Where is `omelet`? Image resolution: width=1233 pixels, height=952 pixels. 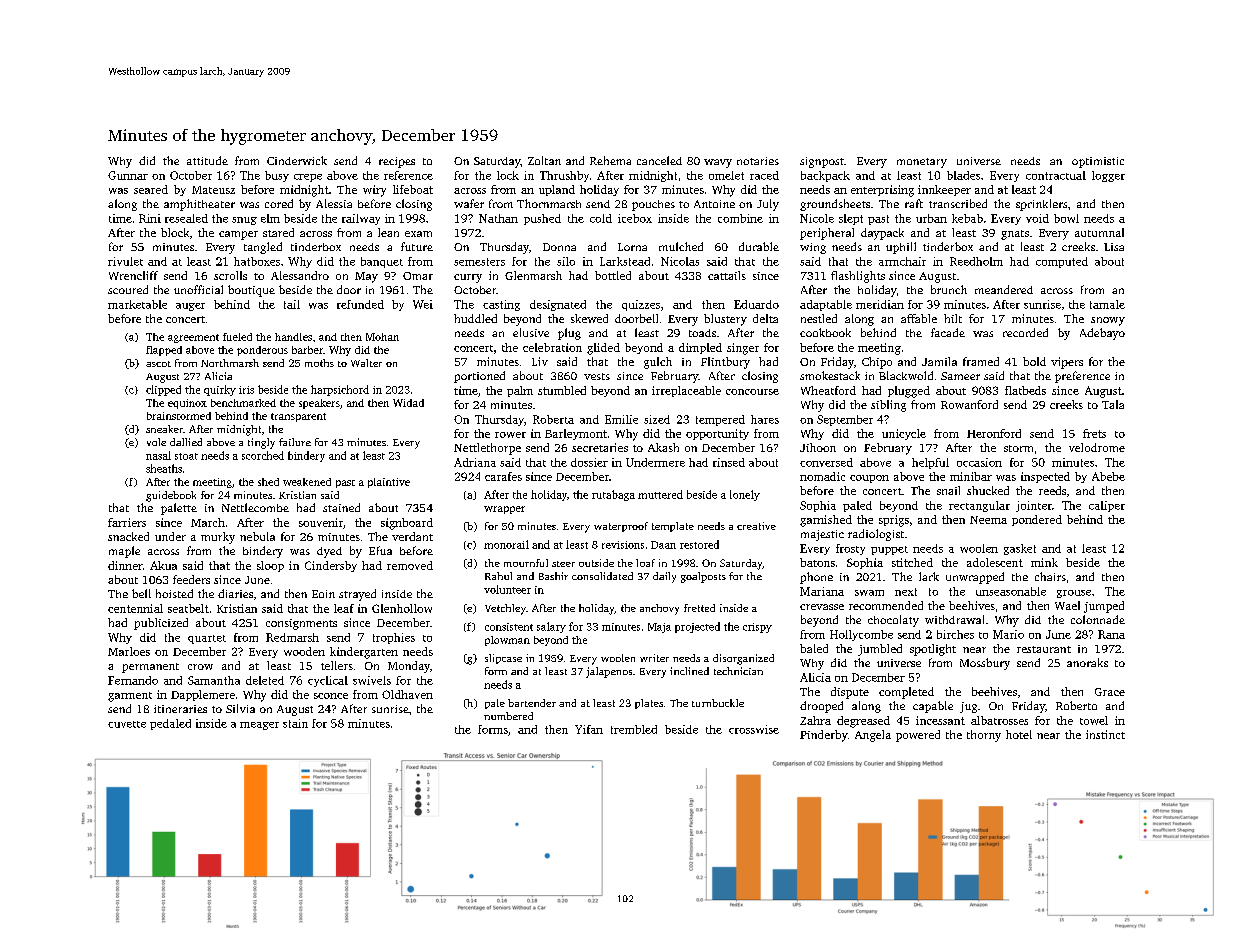 omelet is located at coordinates (726, 175).
